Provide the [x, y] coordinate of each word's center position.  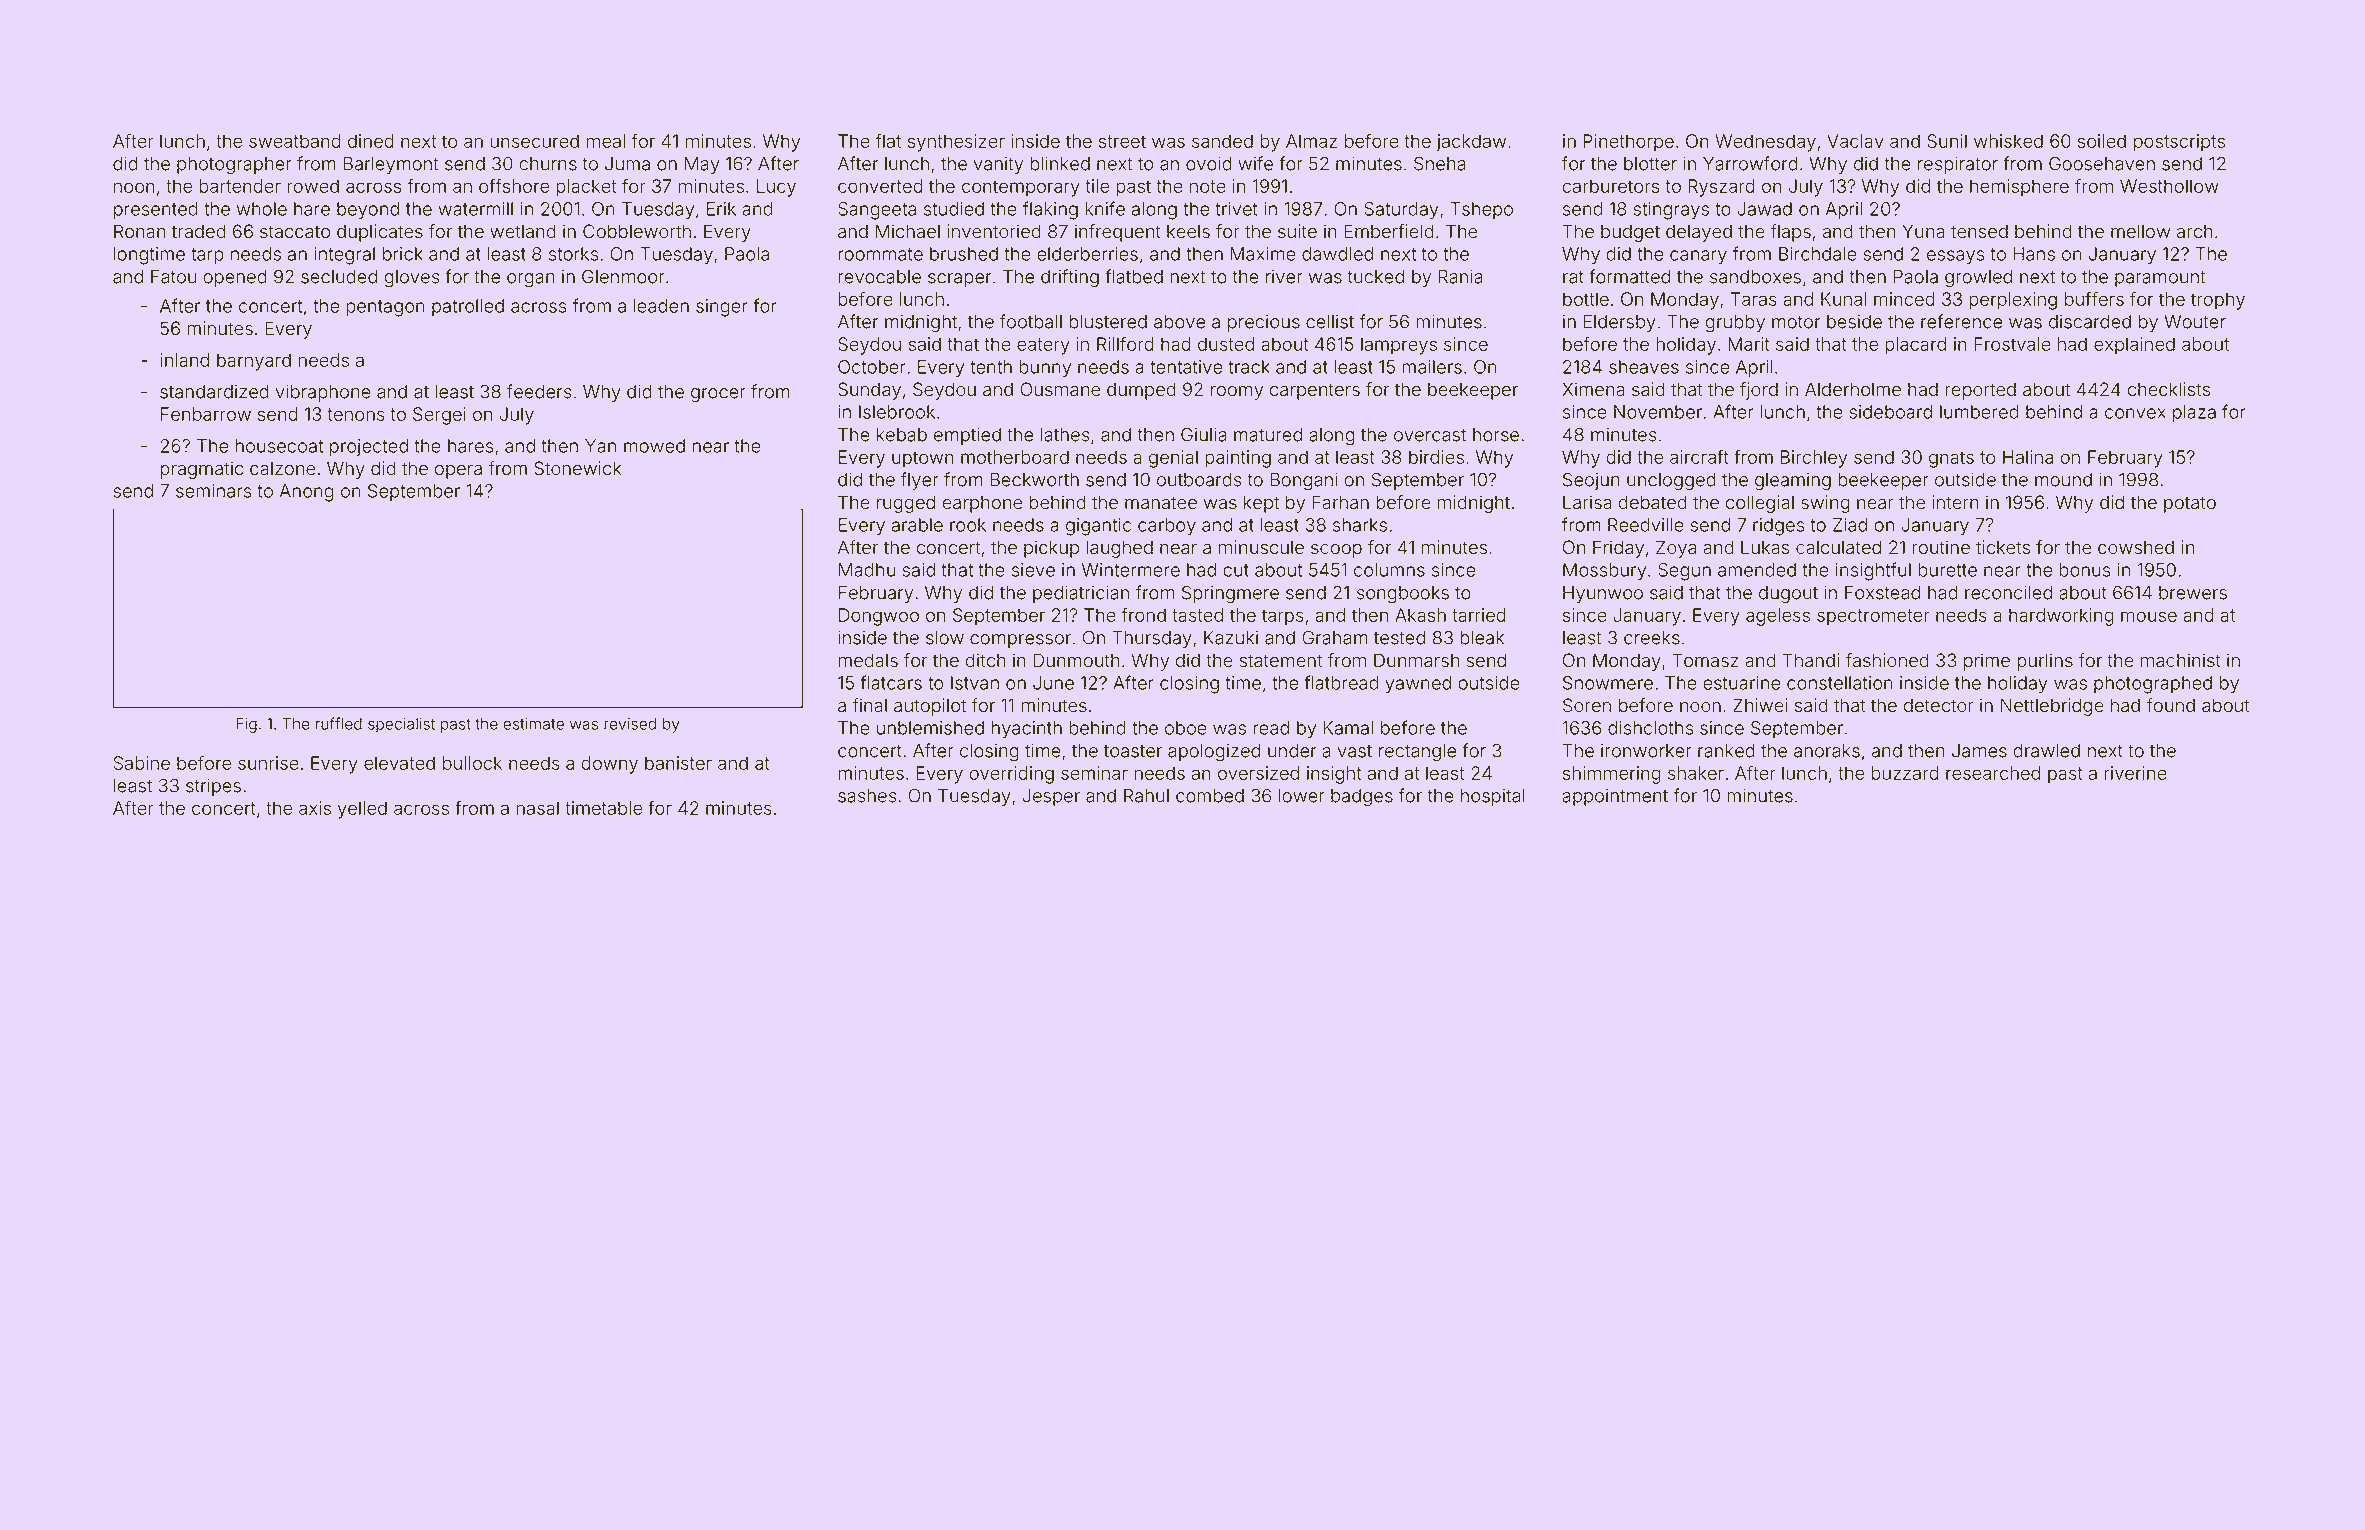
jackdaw [1471, 143]
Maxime [1263, 254]
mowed [654, 446]
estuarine [1741, 683]
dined [371, 141]
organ [531, 280]
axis [315, 808]
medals [868, 660]
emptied [967, 436]
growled [1978, 279]
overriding [1011, 775]
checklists [2168, 389]
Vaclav [1855, 141]
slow [945, 638]
